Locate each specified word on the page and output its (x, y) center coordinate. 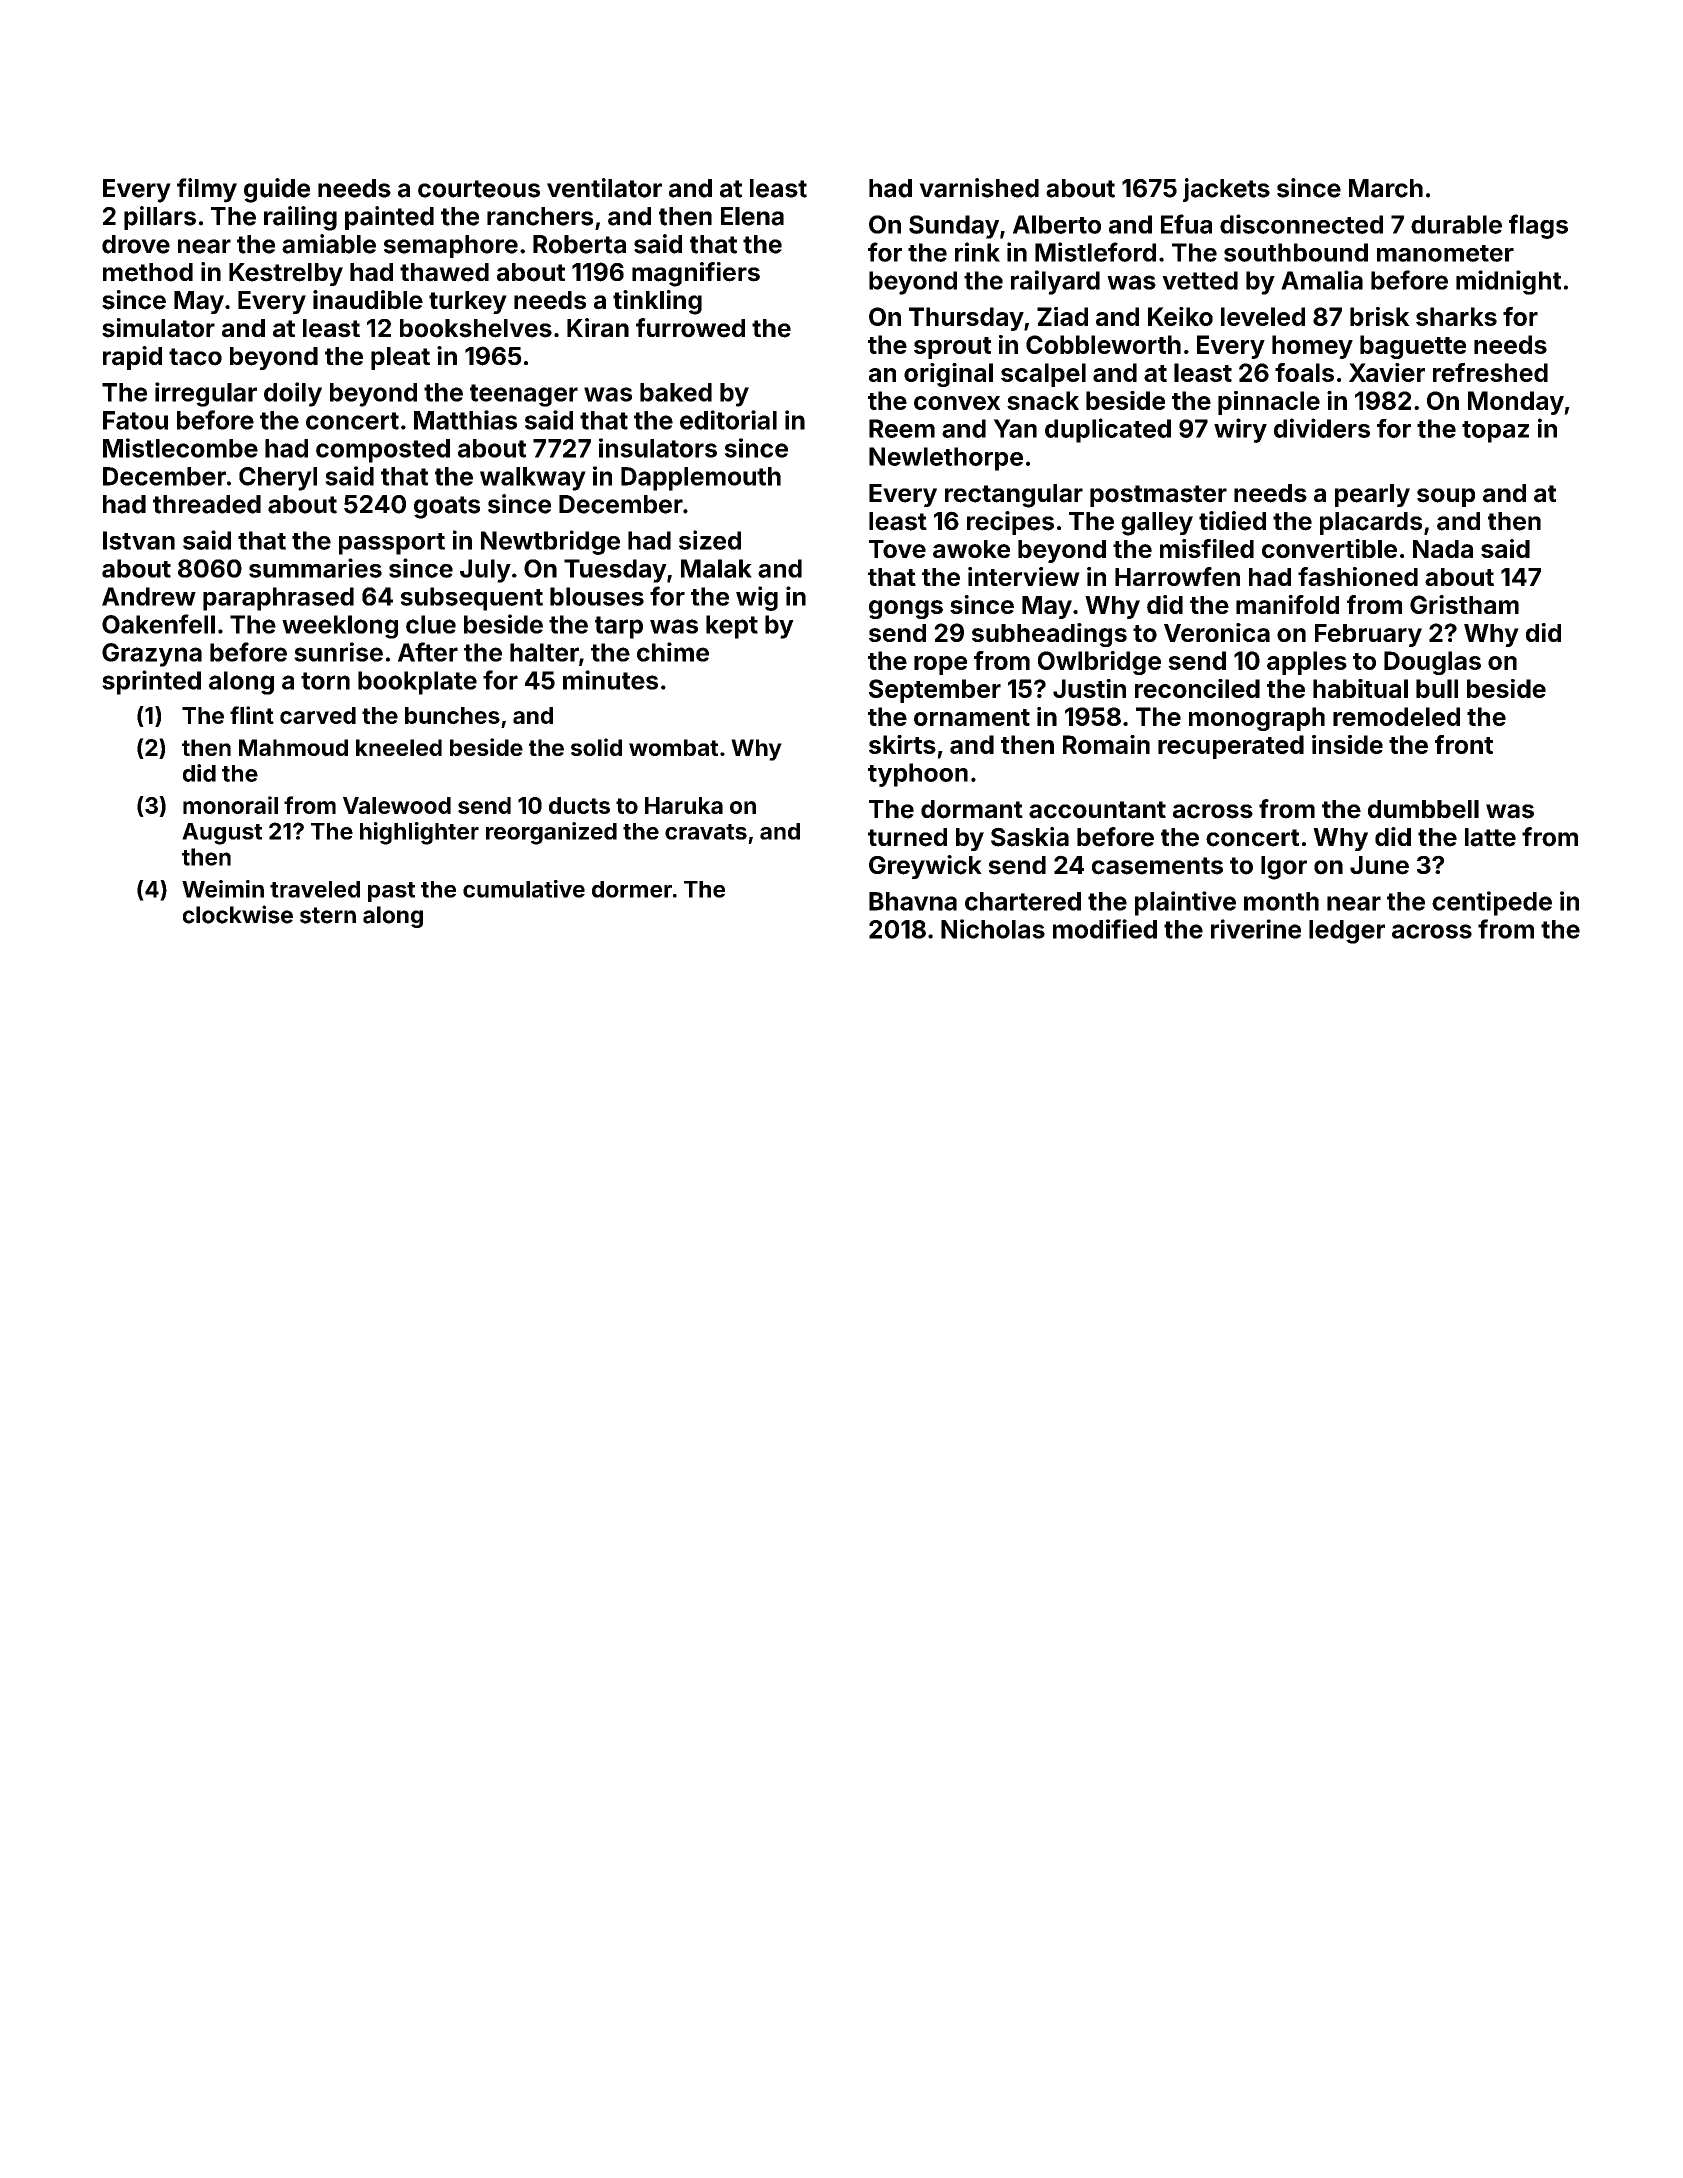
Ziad (1062, 316)
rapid (132, 358)
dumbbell (1423, 809)
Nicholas (993, 929)
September (935, 691)
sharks (1456, 316)
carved (318, 715)
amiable (329, 244)
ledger (1347, 932)
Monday (1516, 403)
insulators (658, 448)
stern (328, 915)
